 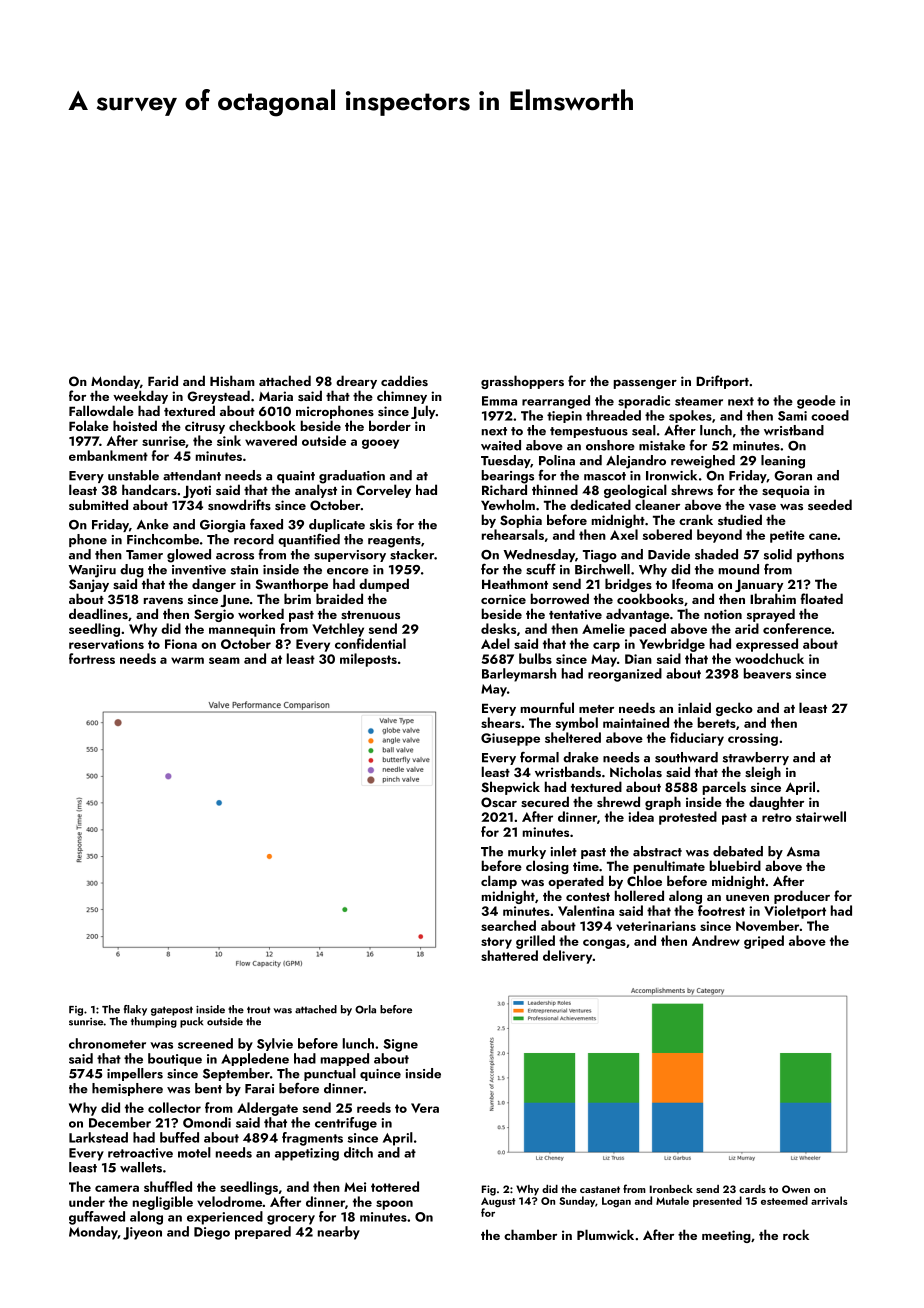 I want to click on Oscar, so click(x=499, y=802).
